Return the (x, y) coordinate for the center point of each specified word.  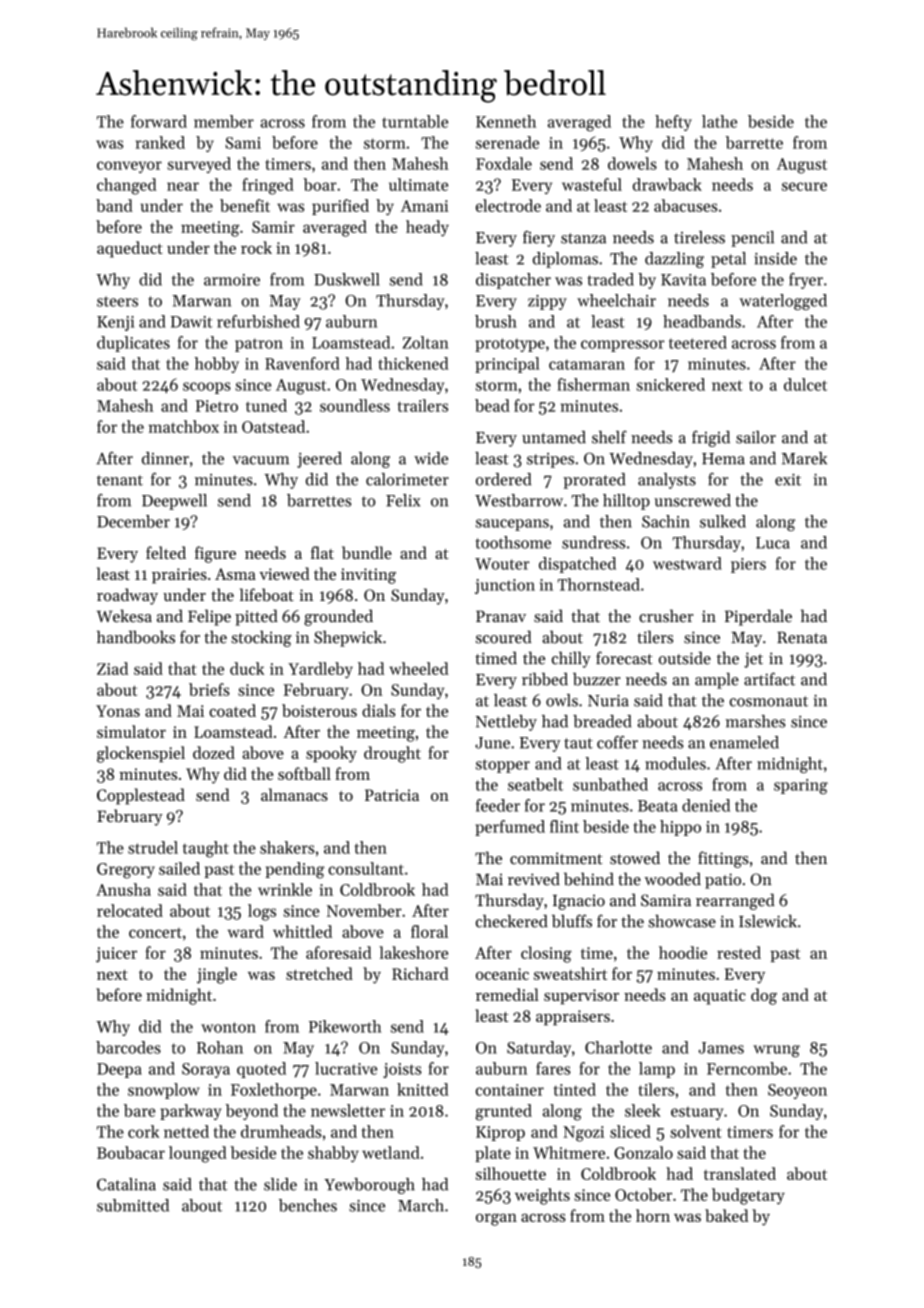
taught (206, 849)
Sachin (666, 521)
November (364, 910)
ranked (160, 142)
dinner (165, 458)
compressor (623, 346)
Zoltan (426, 342)
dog (764, 996)
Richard (420, 973)
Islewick (768, 921)
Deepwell (174, 502)
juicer (116, 955)
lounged (198, 1154)
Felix (403, 500)
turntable (415, 121)
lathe (719, 121)
